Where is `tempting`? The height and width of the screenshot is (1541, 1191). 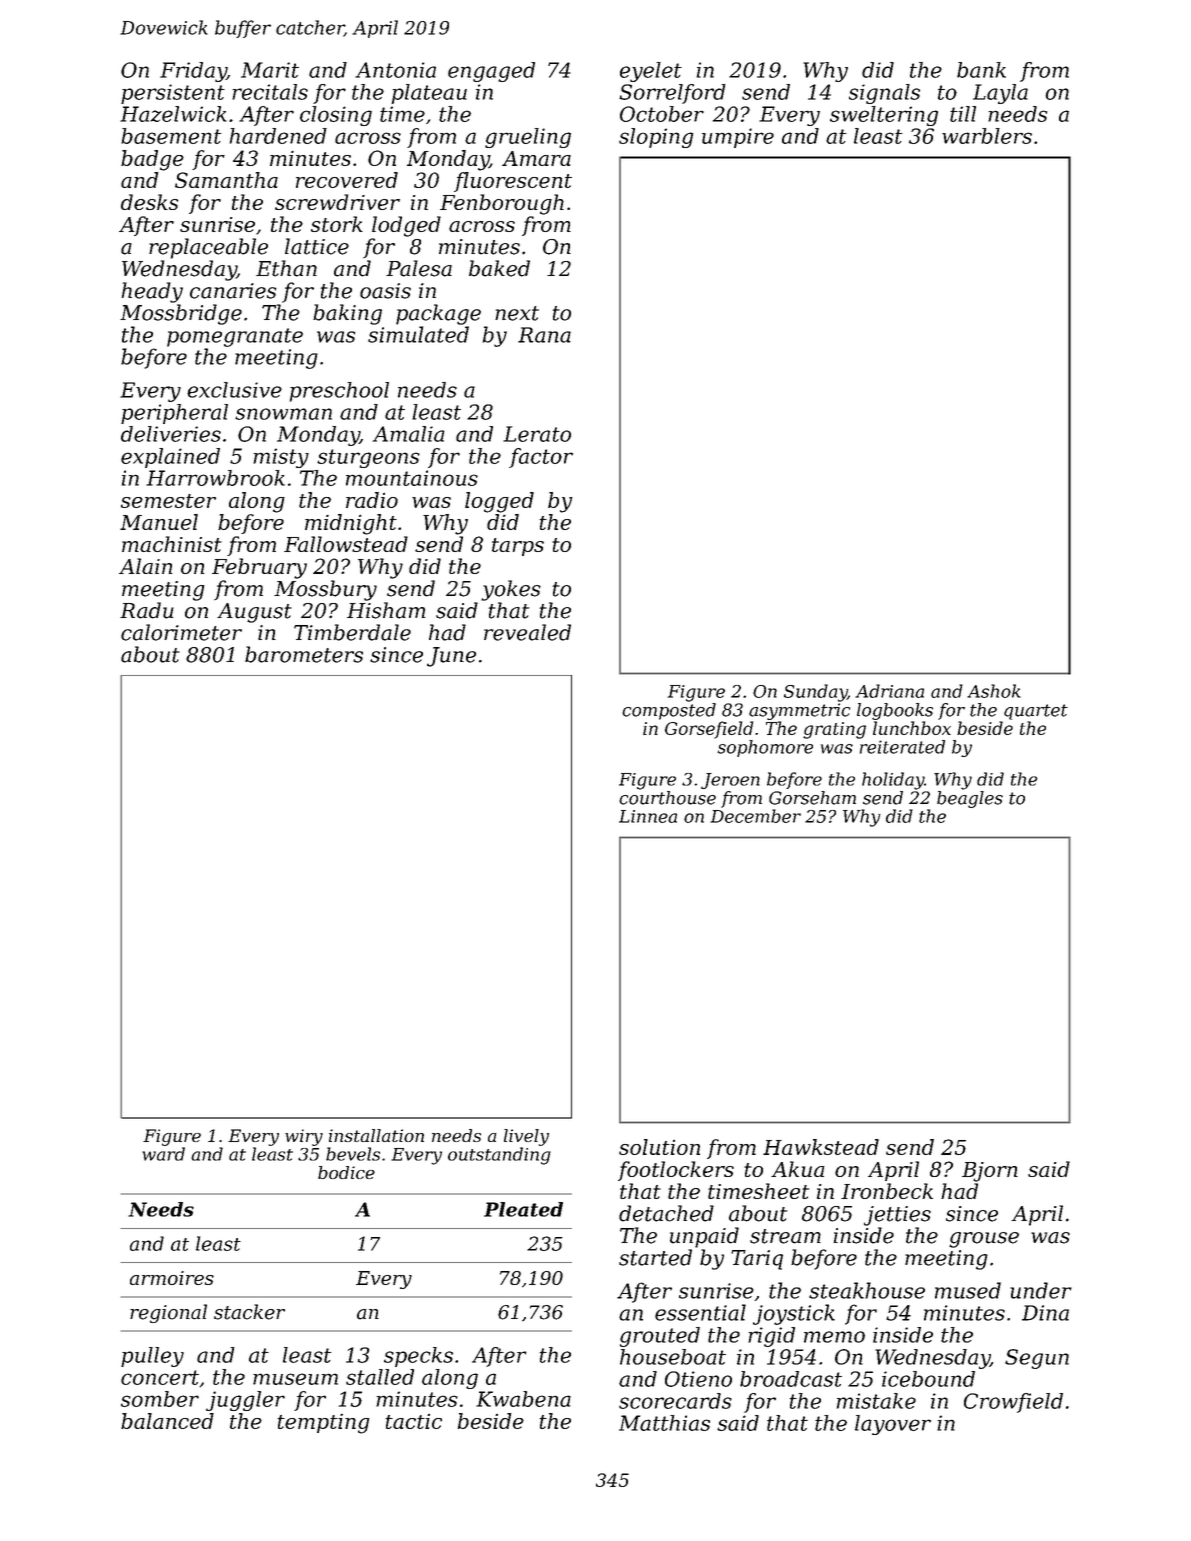
tempting is located at coordinates (323, 1424).
